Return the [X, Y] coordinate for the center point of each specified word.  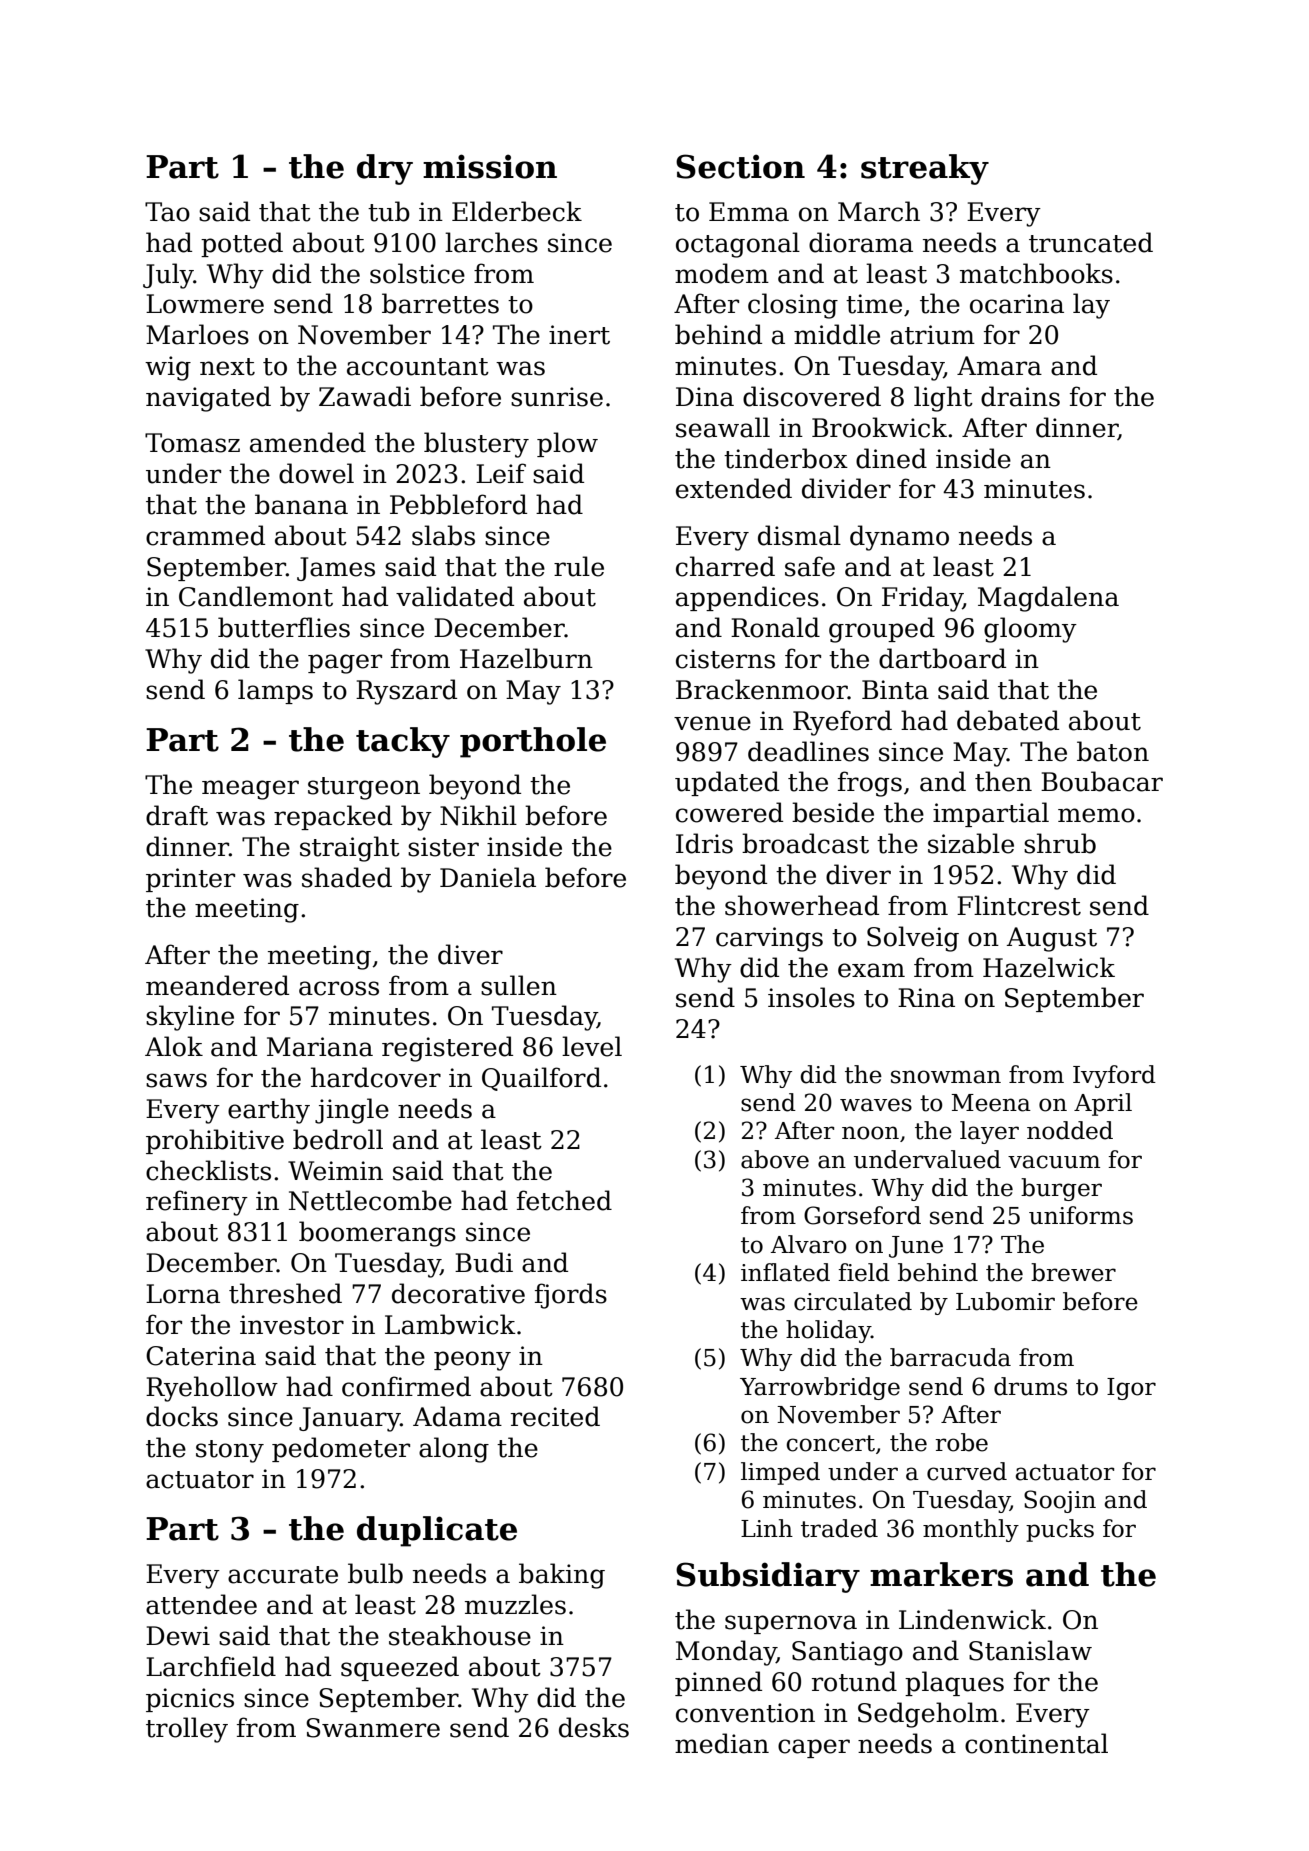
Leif [501, 473]
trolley [187, 1730]
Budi [484, 1262]
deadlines [808, 751]
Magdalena [1048, 599]
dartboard [942, 658]
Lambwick [450, 1324]
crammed [205, 535]
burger [1061, 1189]
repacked [333, 817]
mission [490, 166]
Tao [167, 212]
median [722, 1743]
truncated [1091, 242]
